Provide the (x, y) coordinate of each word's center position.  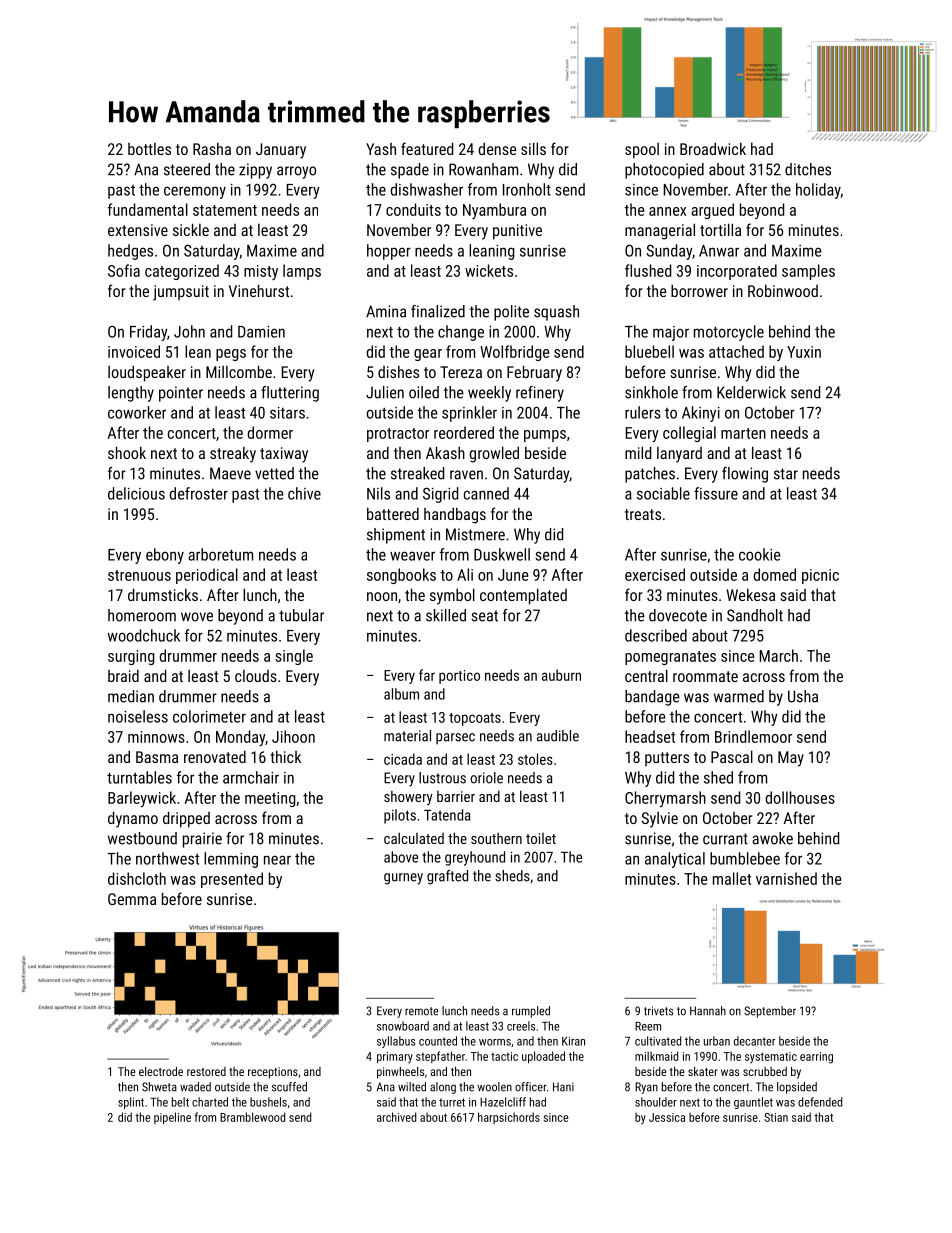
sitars (287, 413)
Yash (381, 149)
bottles (149, 149)
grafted (447, 877)
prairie (202, 840)
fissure (716, 493)
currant (725, 839)
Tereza (461, 372)
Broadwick (713, 148)
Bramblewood (252, 1117)
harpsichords (509, 1118)
